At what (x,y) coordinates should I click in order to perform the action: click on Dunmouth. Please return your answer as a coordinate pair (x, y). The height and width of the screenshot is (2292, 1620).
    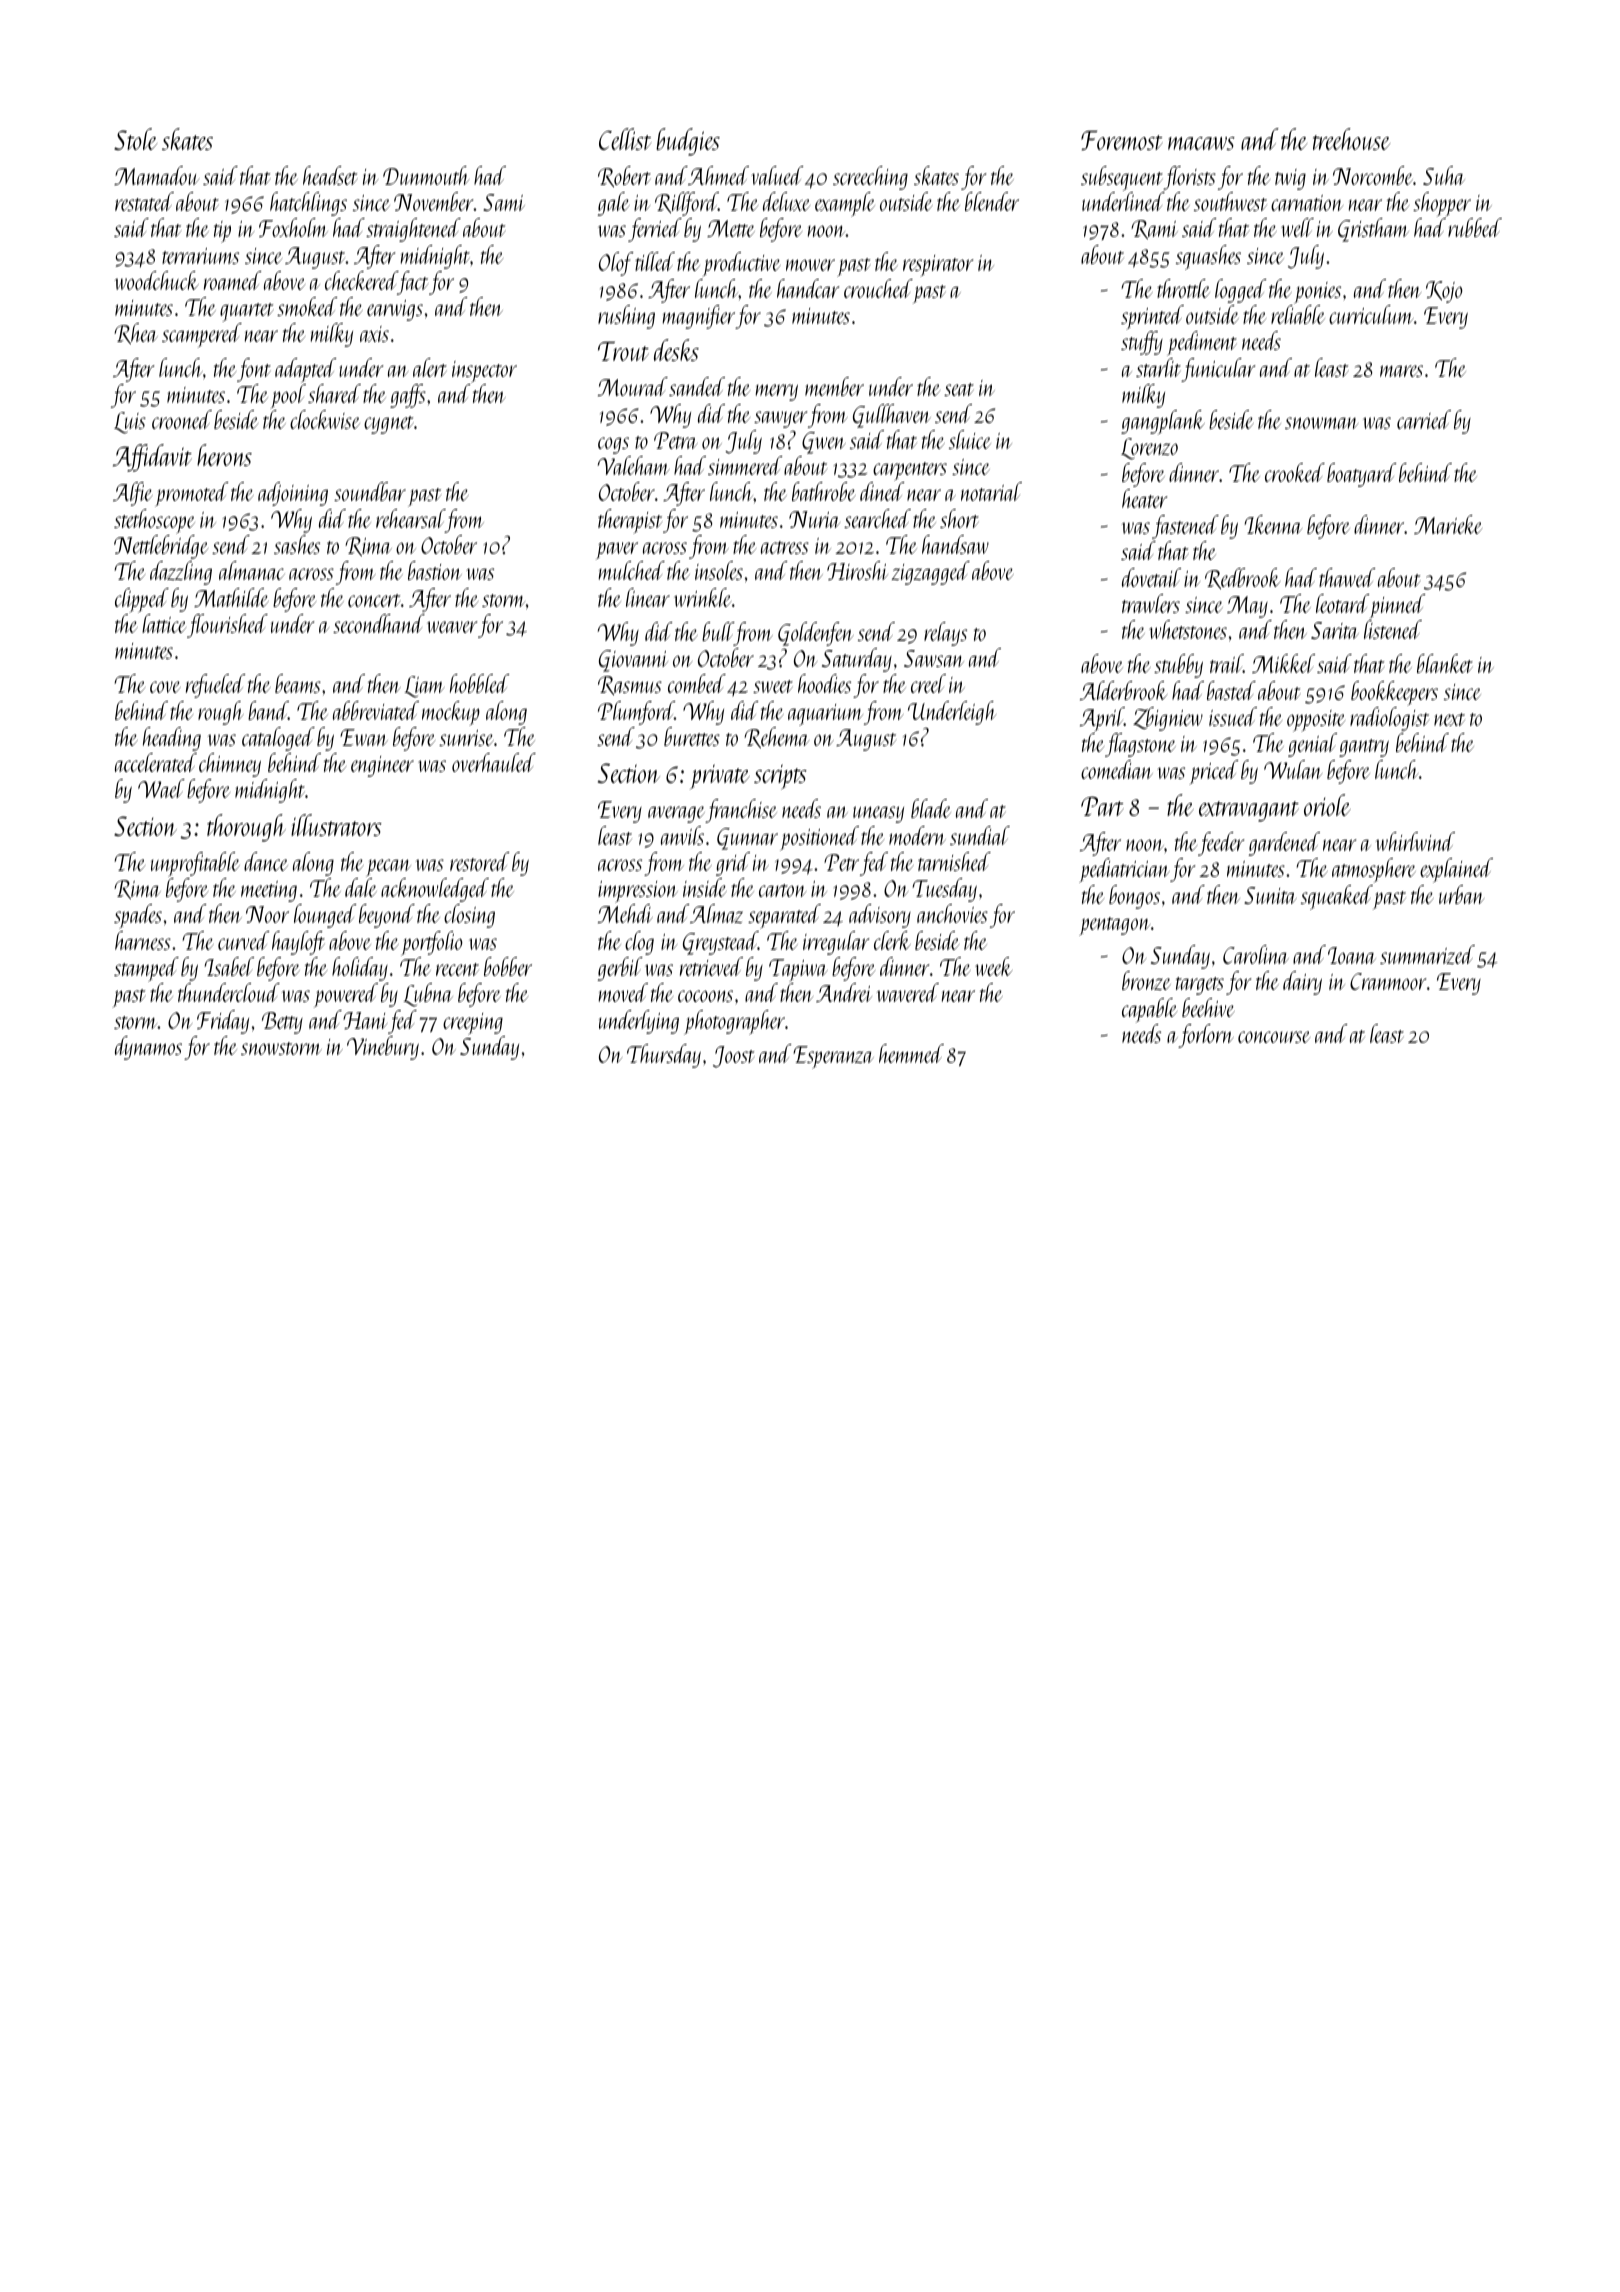
    Looking at the image, I should click on (426, 175).
